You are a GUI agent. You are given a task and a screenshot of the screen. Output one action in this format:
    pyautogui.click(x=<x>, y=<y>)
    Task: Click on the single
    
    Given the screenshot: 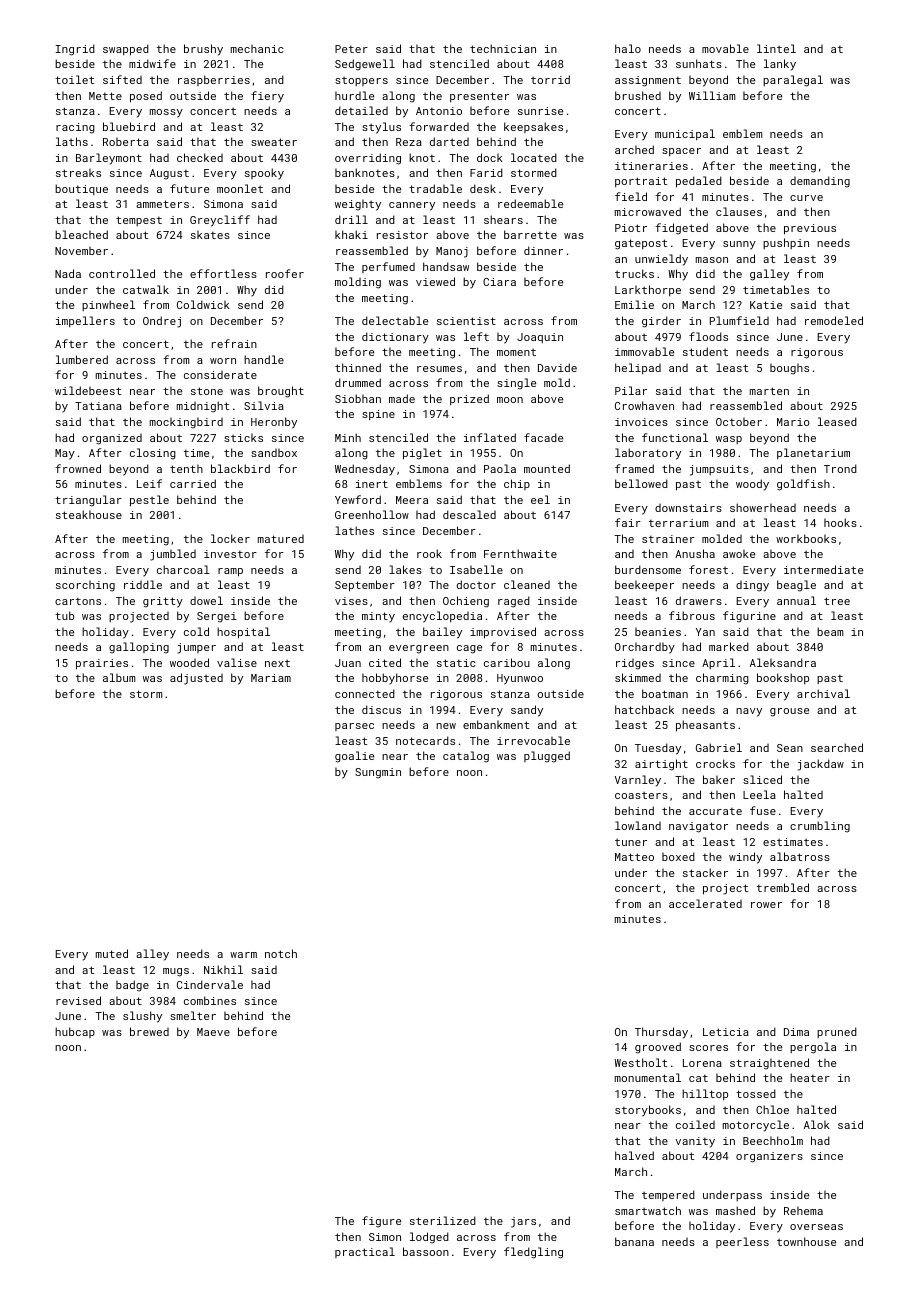 What is the action you would take?
    pyautogui.click(x=516, y=384)
